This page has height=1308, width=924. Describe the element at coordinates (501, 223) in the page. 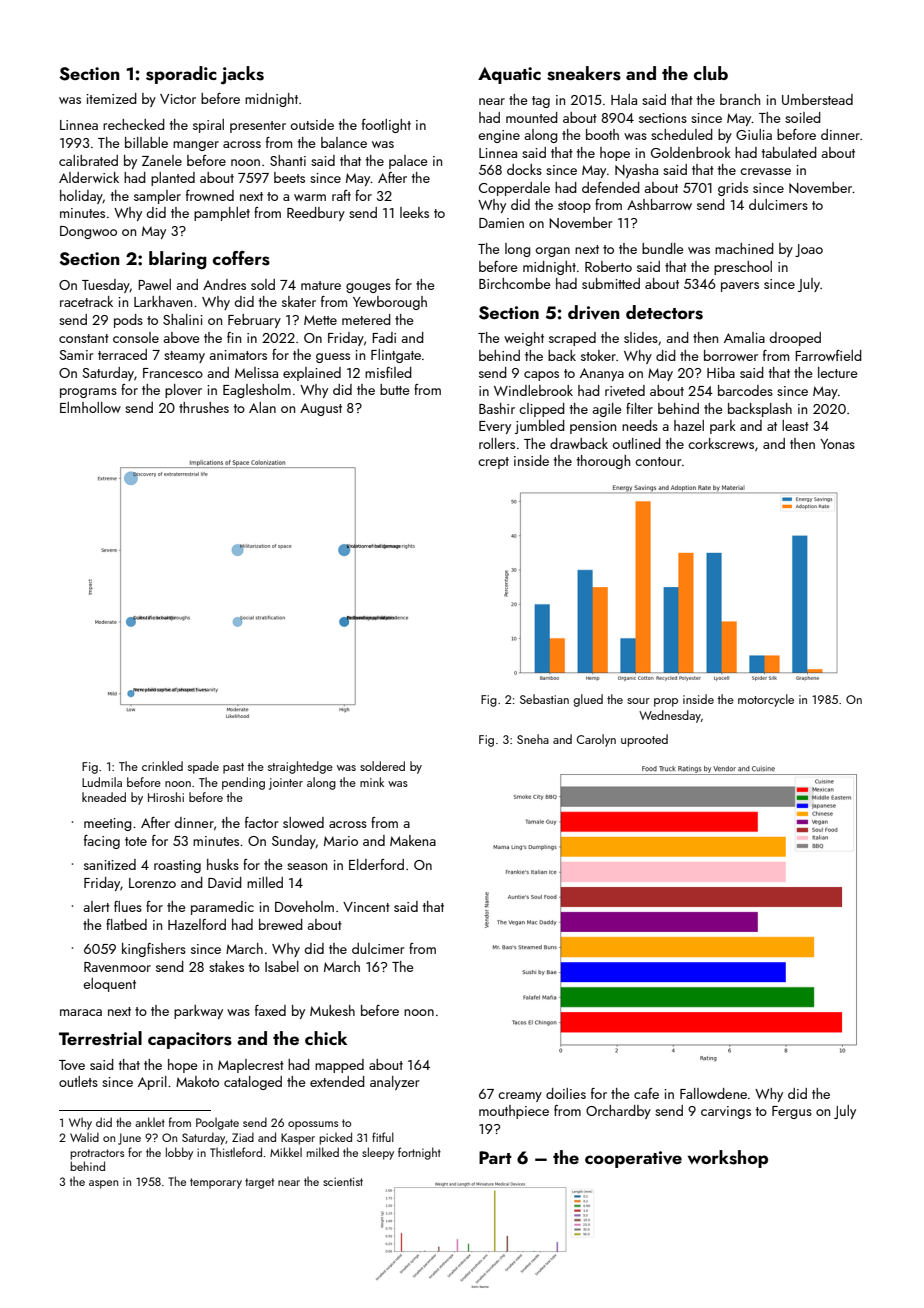

I see `Damien` at that location.
